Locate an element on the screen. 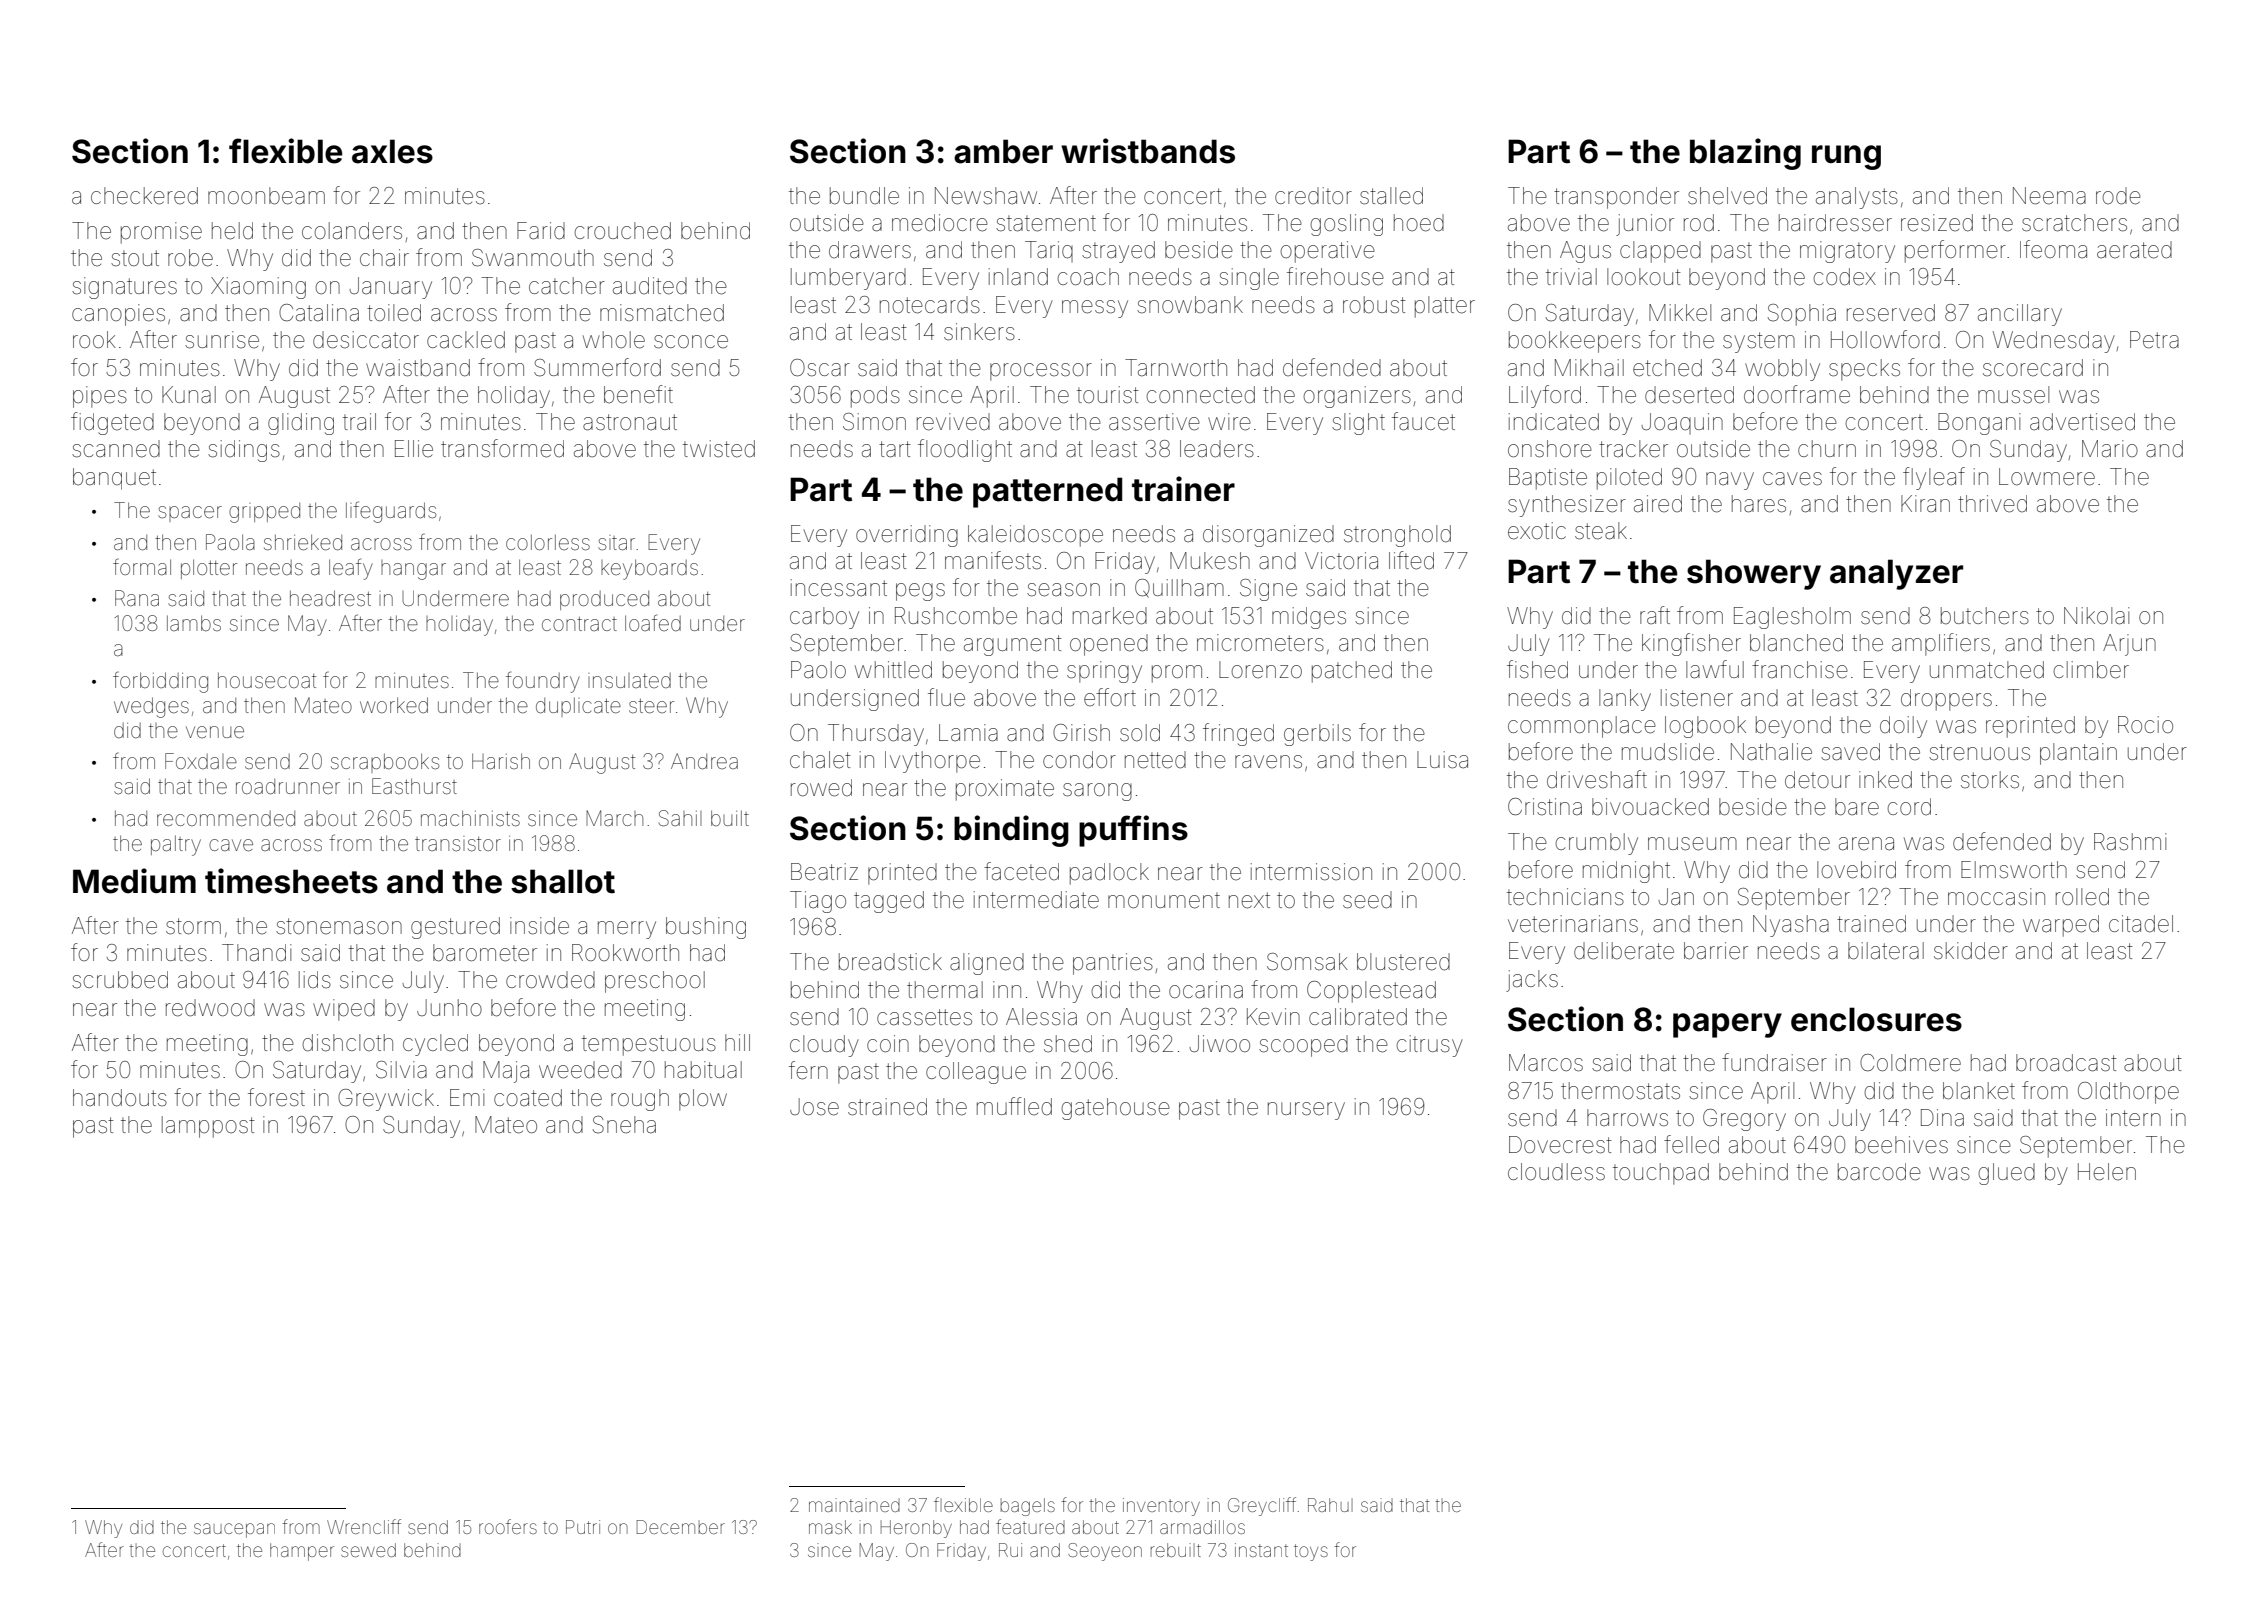 This screenshot has height=1603, width=2267. Putri is located at coordinates (583, 1527).
